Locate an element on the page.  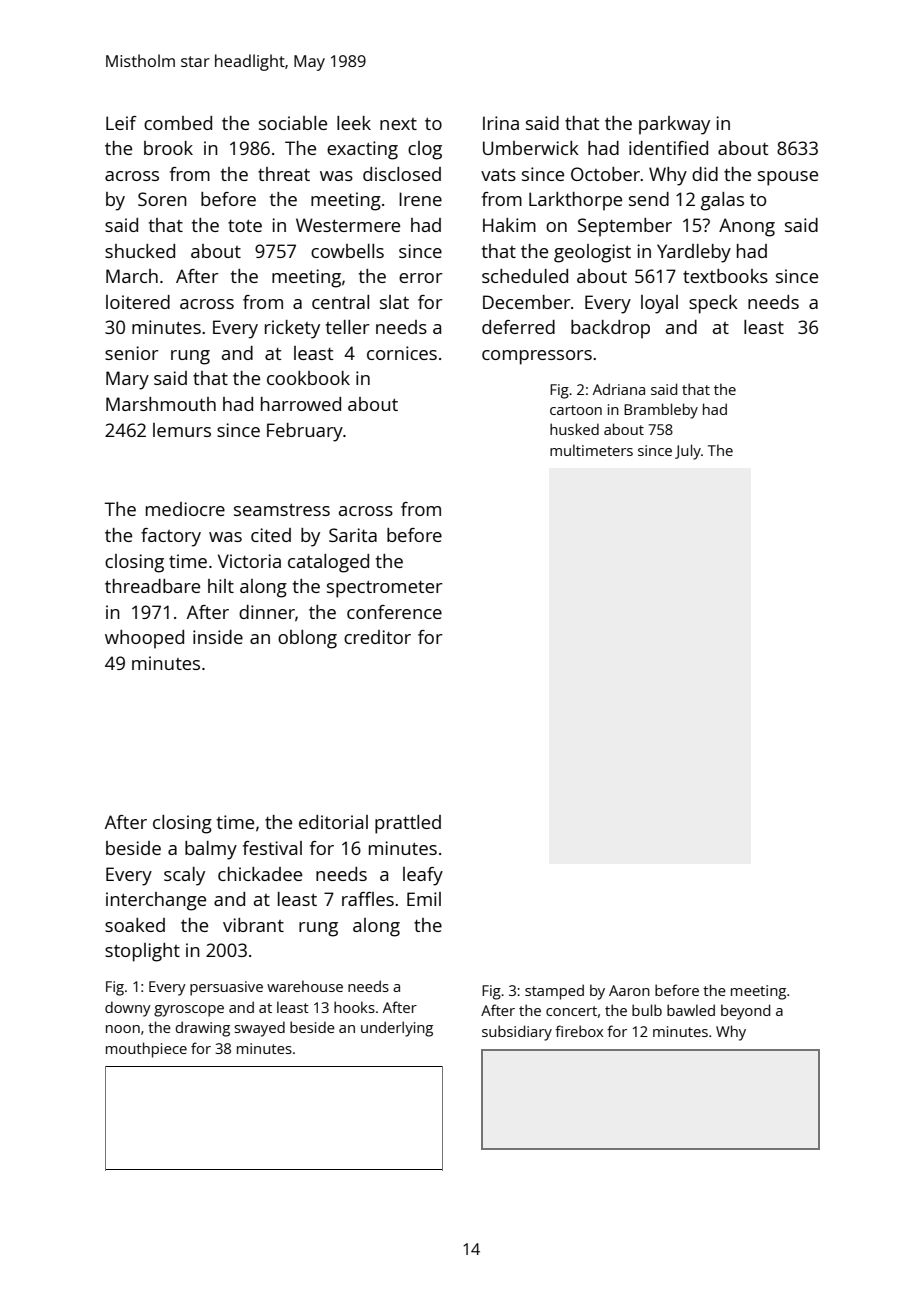
Sarita is located at coordinates (353, 535).
